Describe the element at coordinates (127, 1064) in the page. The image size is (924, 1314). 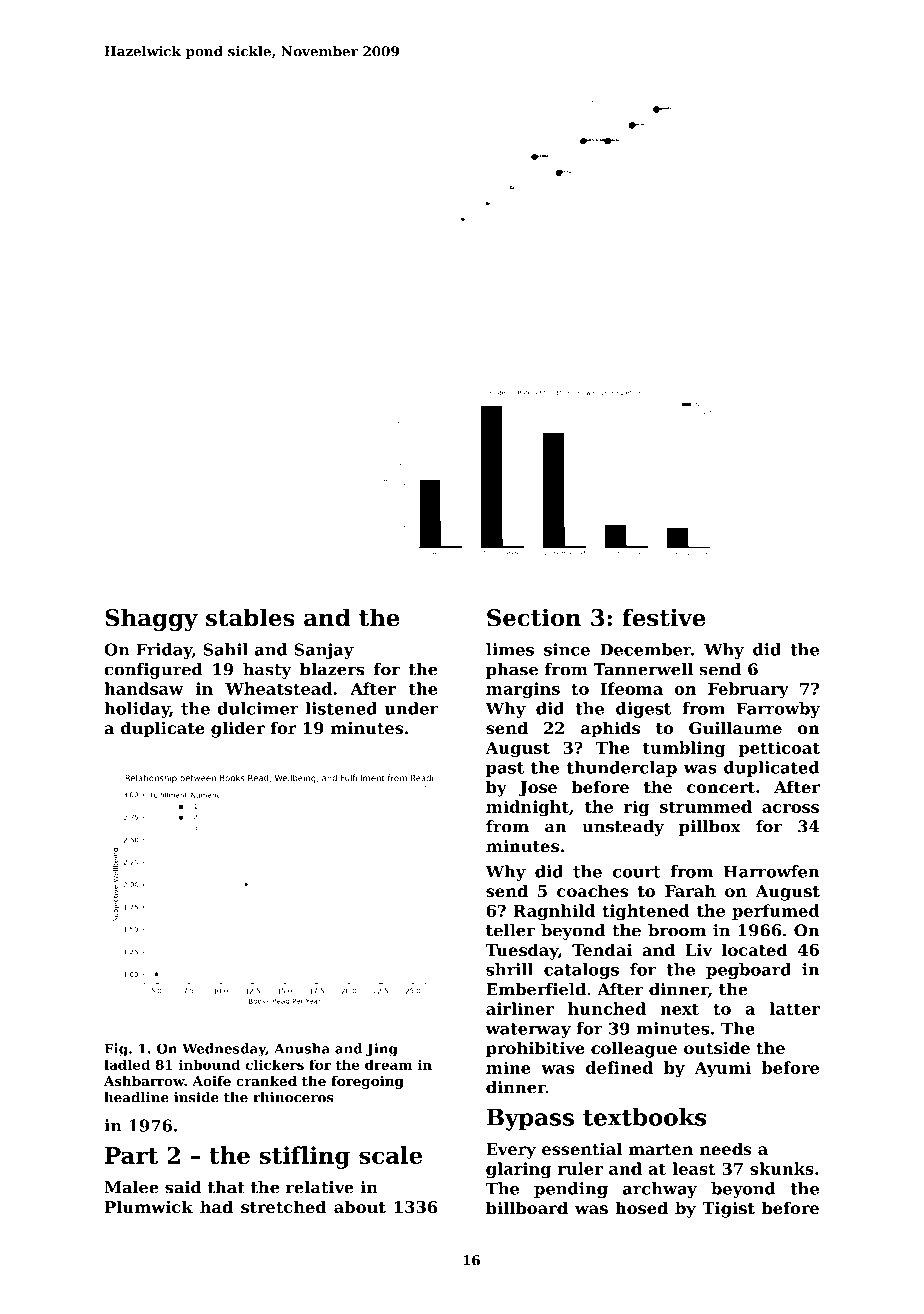
I see `ladled` at that location.
